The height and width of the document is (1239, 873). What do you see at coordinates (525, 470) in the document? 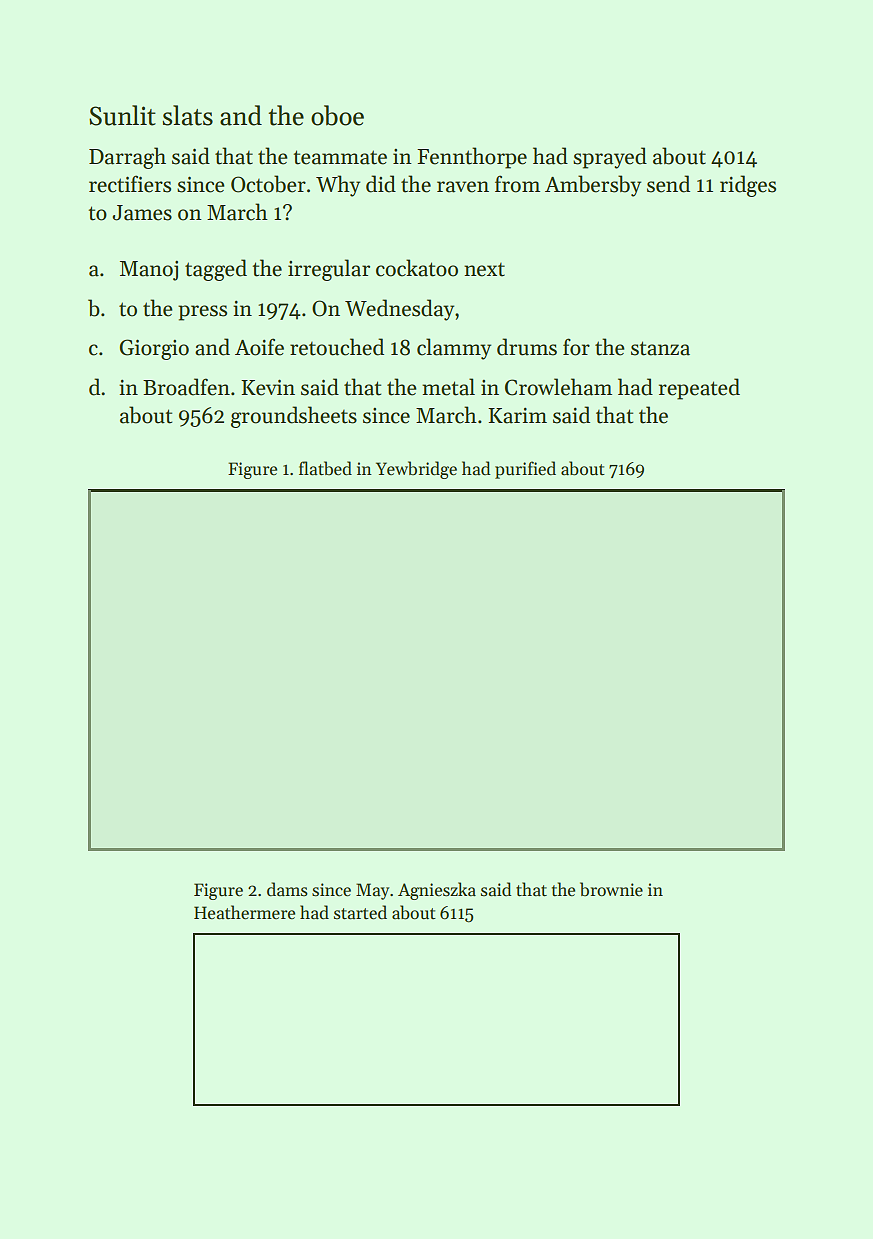
I see `purified` at bounding box center [525, 470].
